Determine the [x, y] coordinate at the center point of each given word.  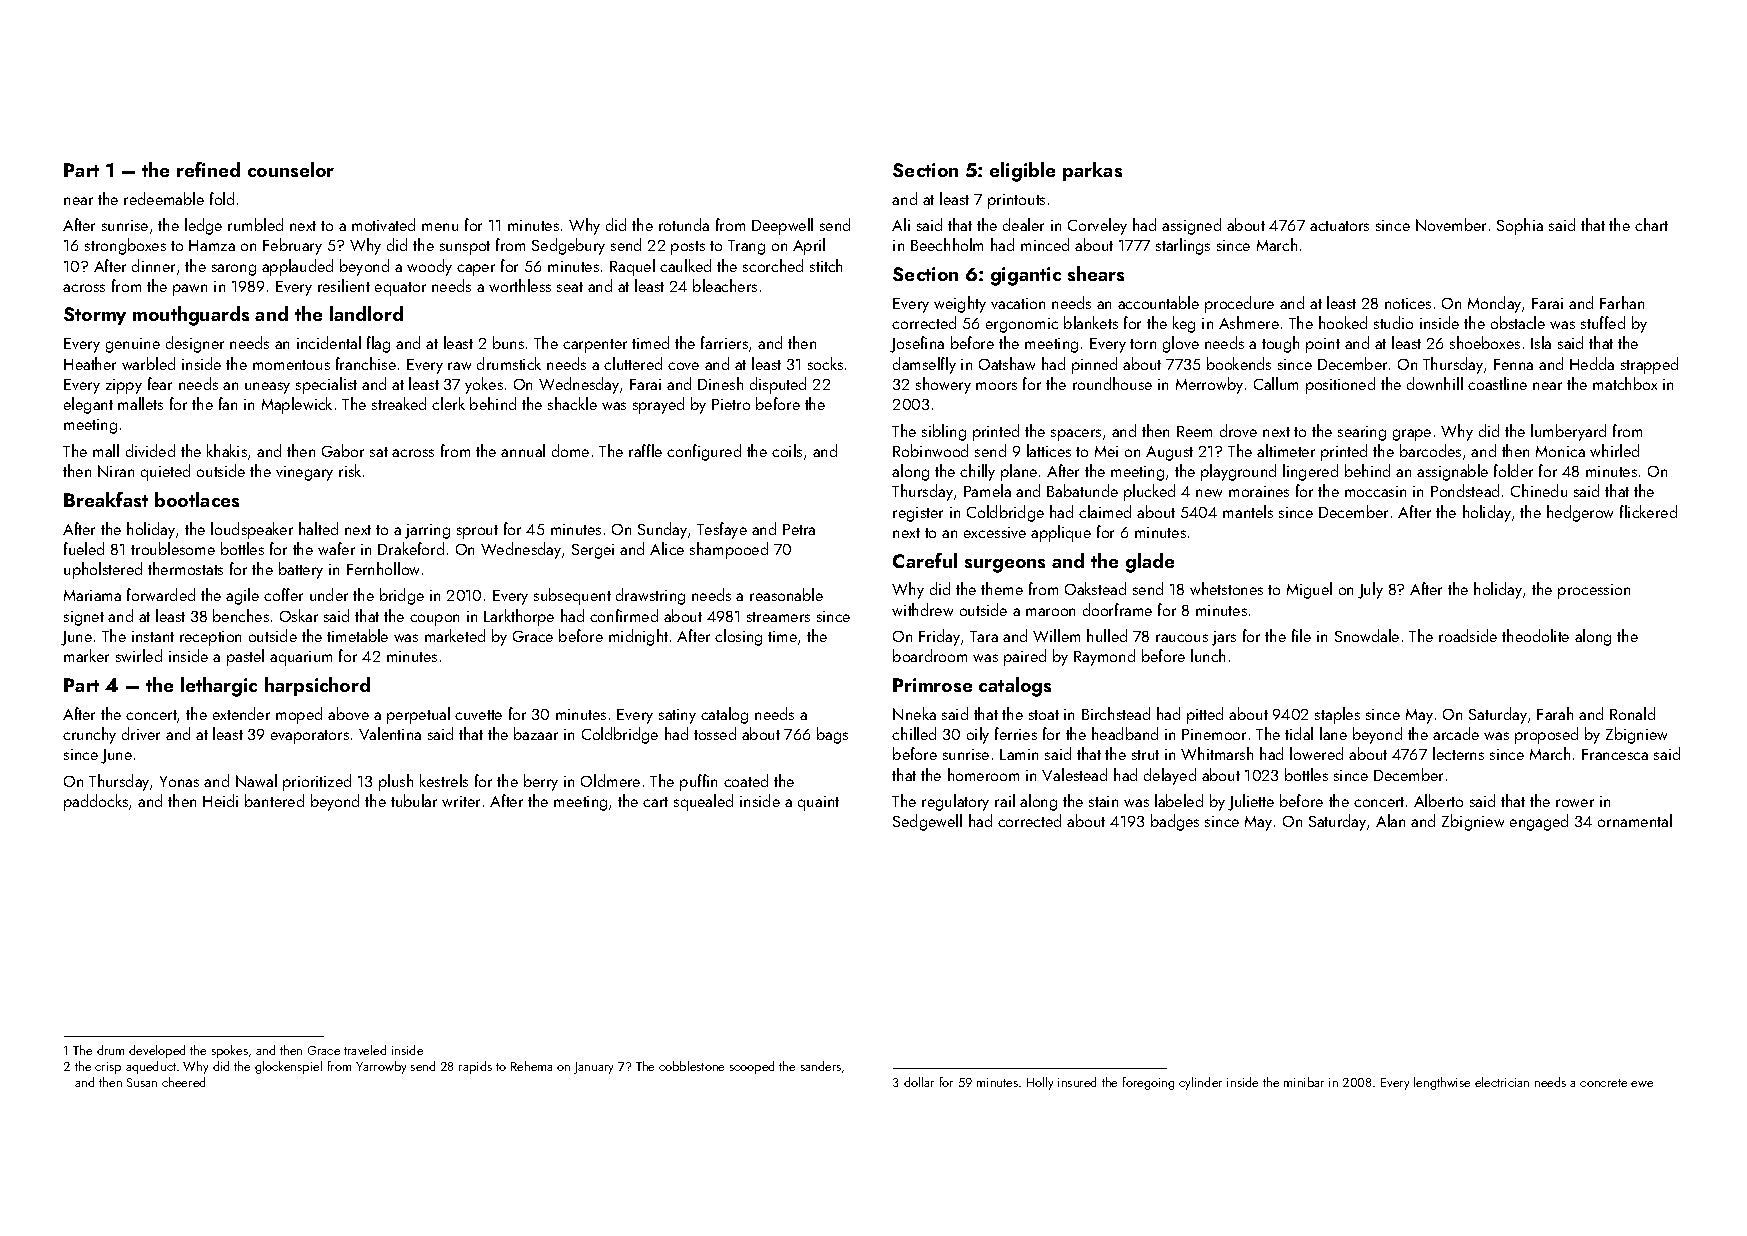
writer [461, 801]
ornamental [1635, 820]
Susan [142, 1082]
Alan [1390, 820]
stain [1103, 801]
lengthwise [1442, 1083]
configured [704, 452]
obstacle [1518, 322]
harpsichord [317, 686]
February [292, 246]
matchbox [1625, 383]
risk [350, 470]
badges [1175, 822]
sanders [821, 1066]
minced [1045, 244]
